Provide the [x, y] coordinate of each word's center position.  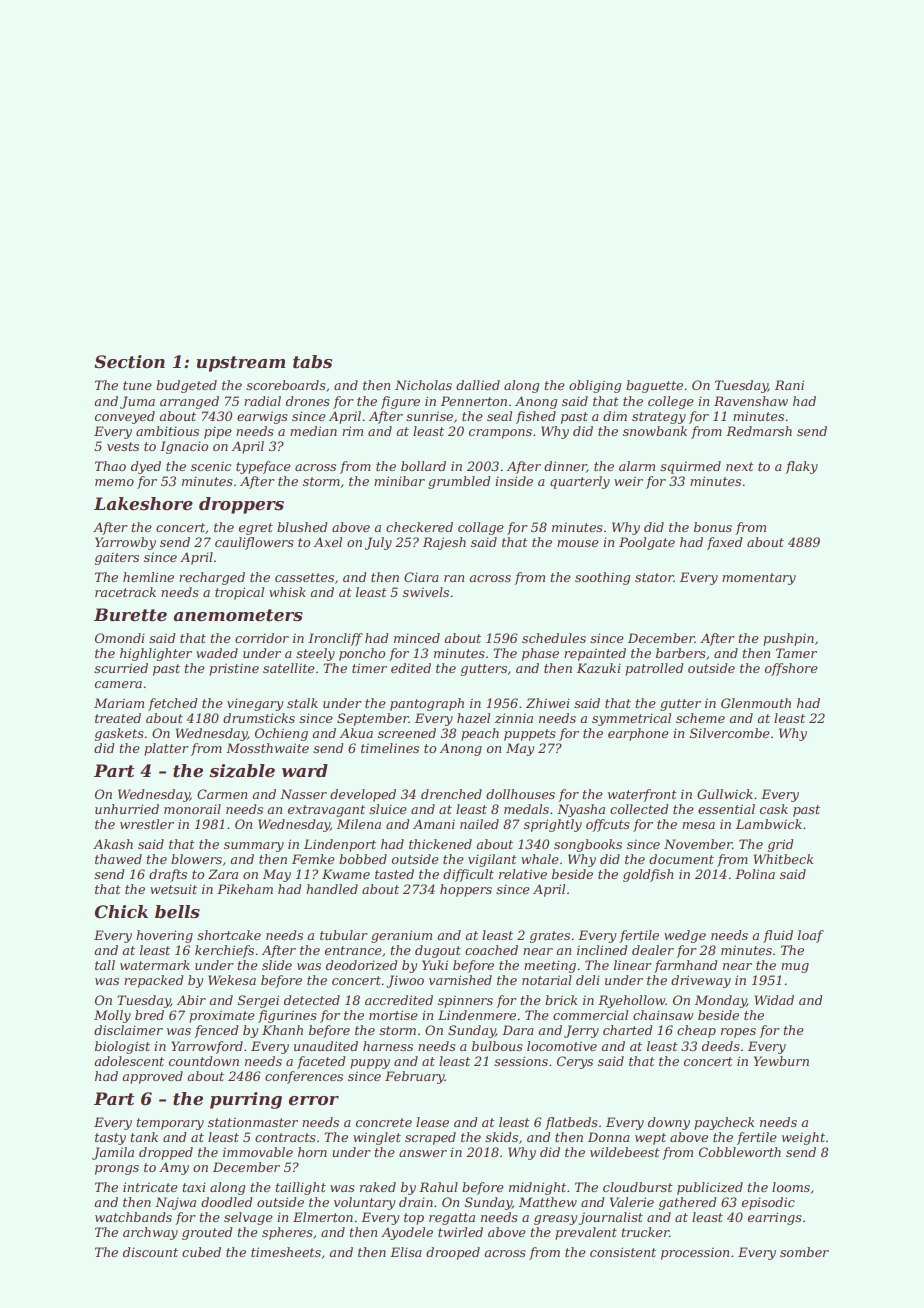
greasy [555, 1220]
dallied [478, 385]
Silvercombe [730, 733]
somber [804, 1252]
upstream [241, 364]
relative [523, 874]
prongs [117, 1170]
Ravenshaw [751, 401]
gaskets [119, 734]
